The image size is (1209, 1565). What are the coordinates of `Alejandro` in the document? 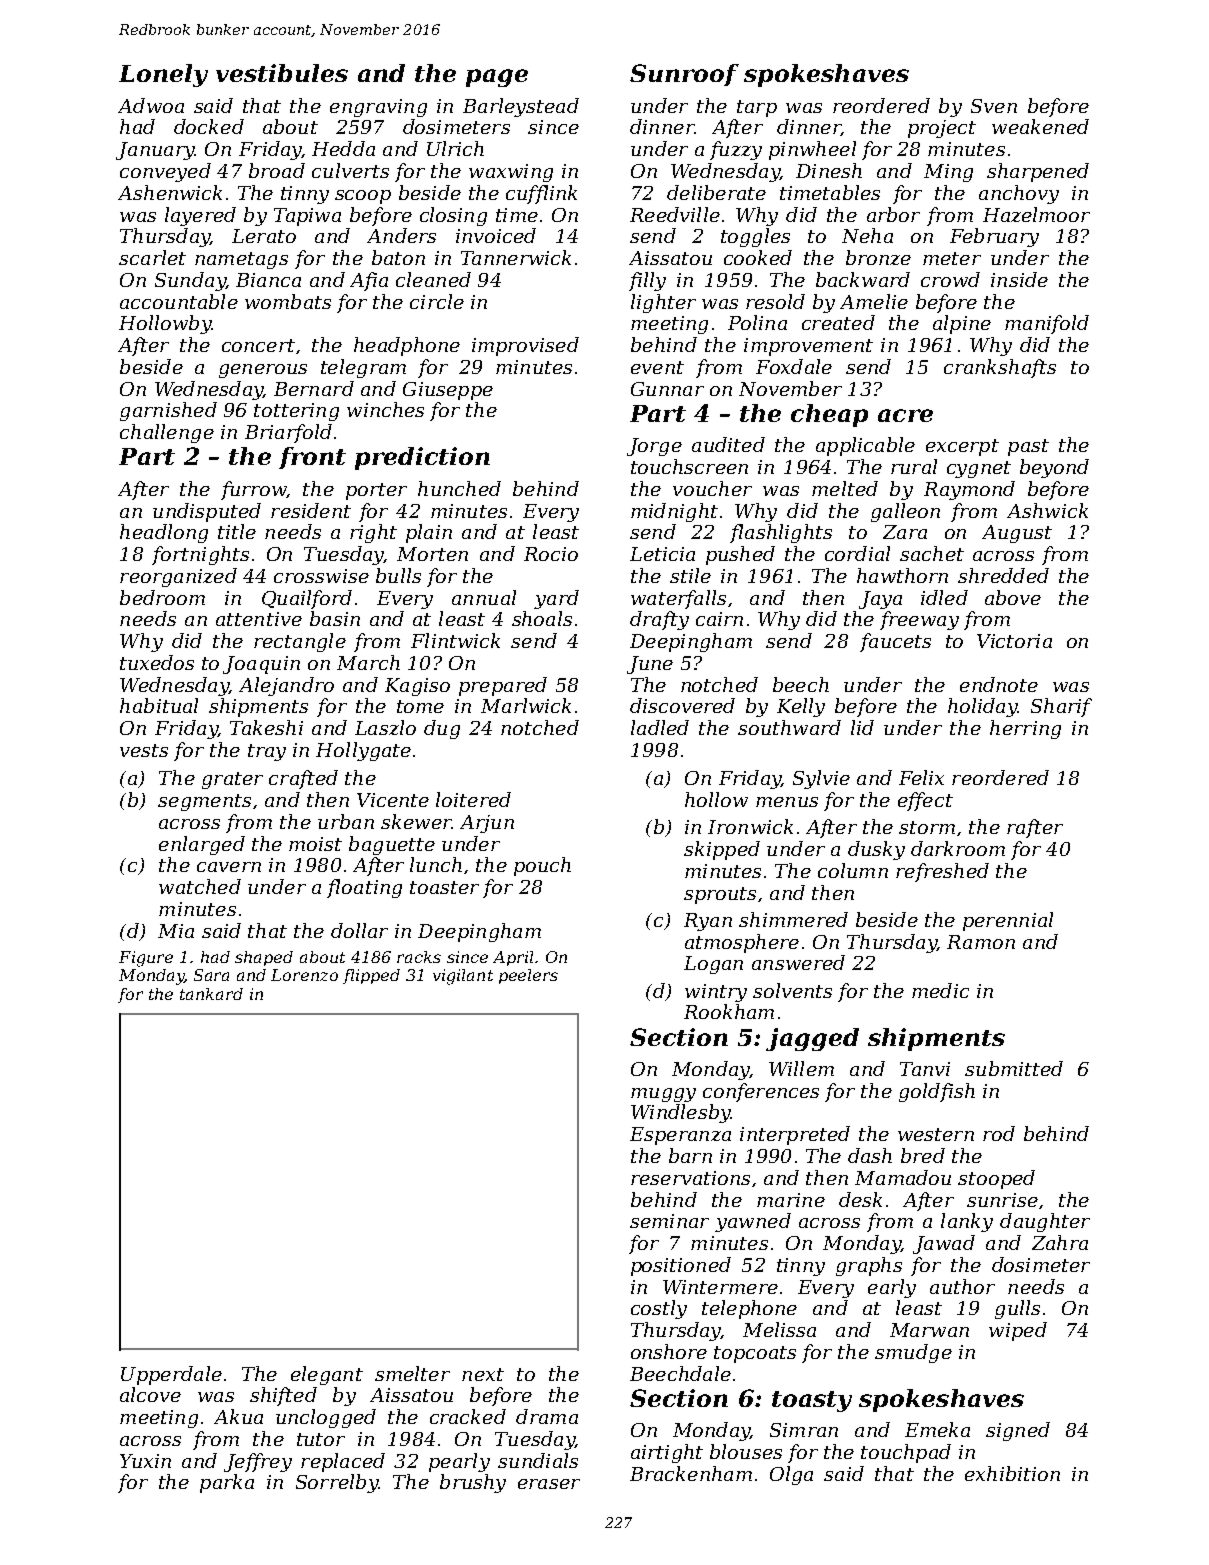 It's located at (286, 686).
